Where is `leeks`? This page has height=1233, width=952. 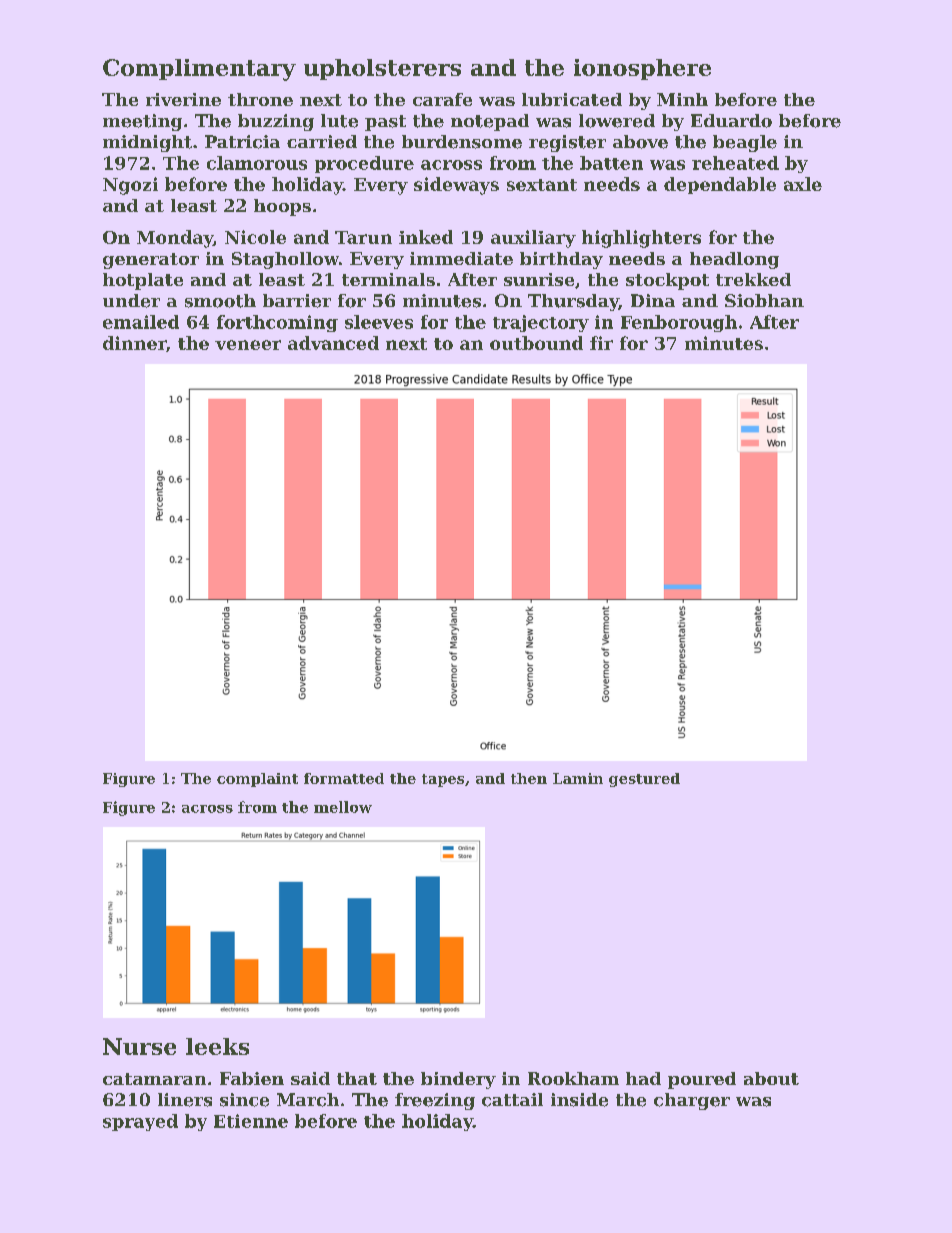
leeks is located at coordinates (217, 1046).
